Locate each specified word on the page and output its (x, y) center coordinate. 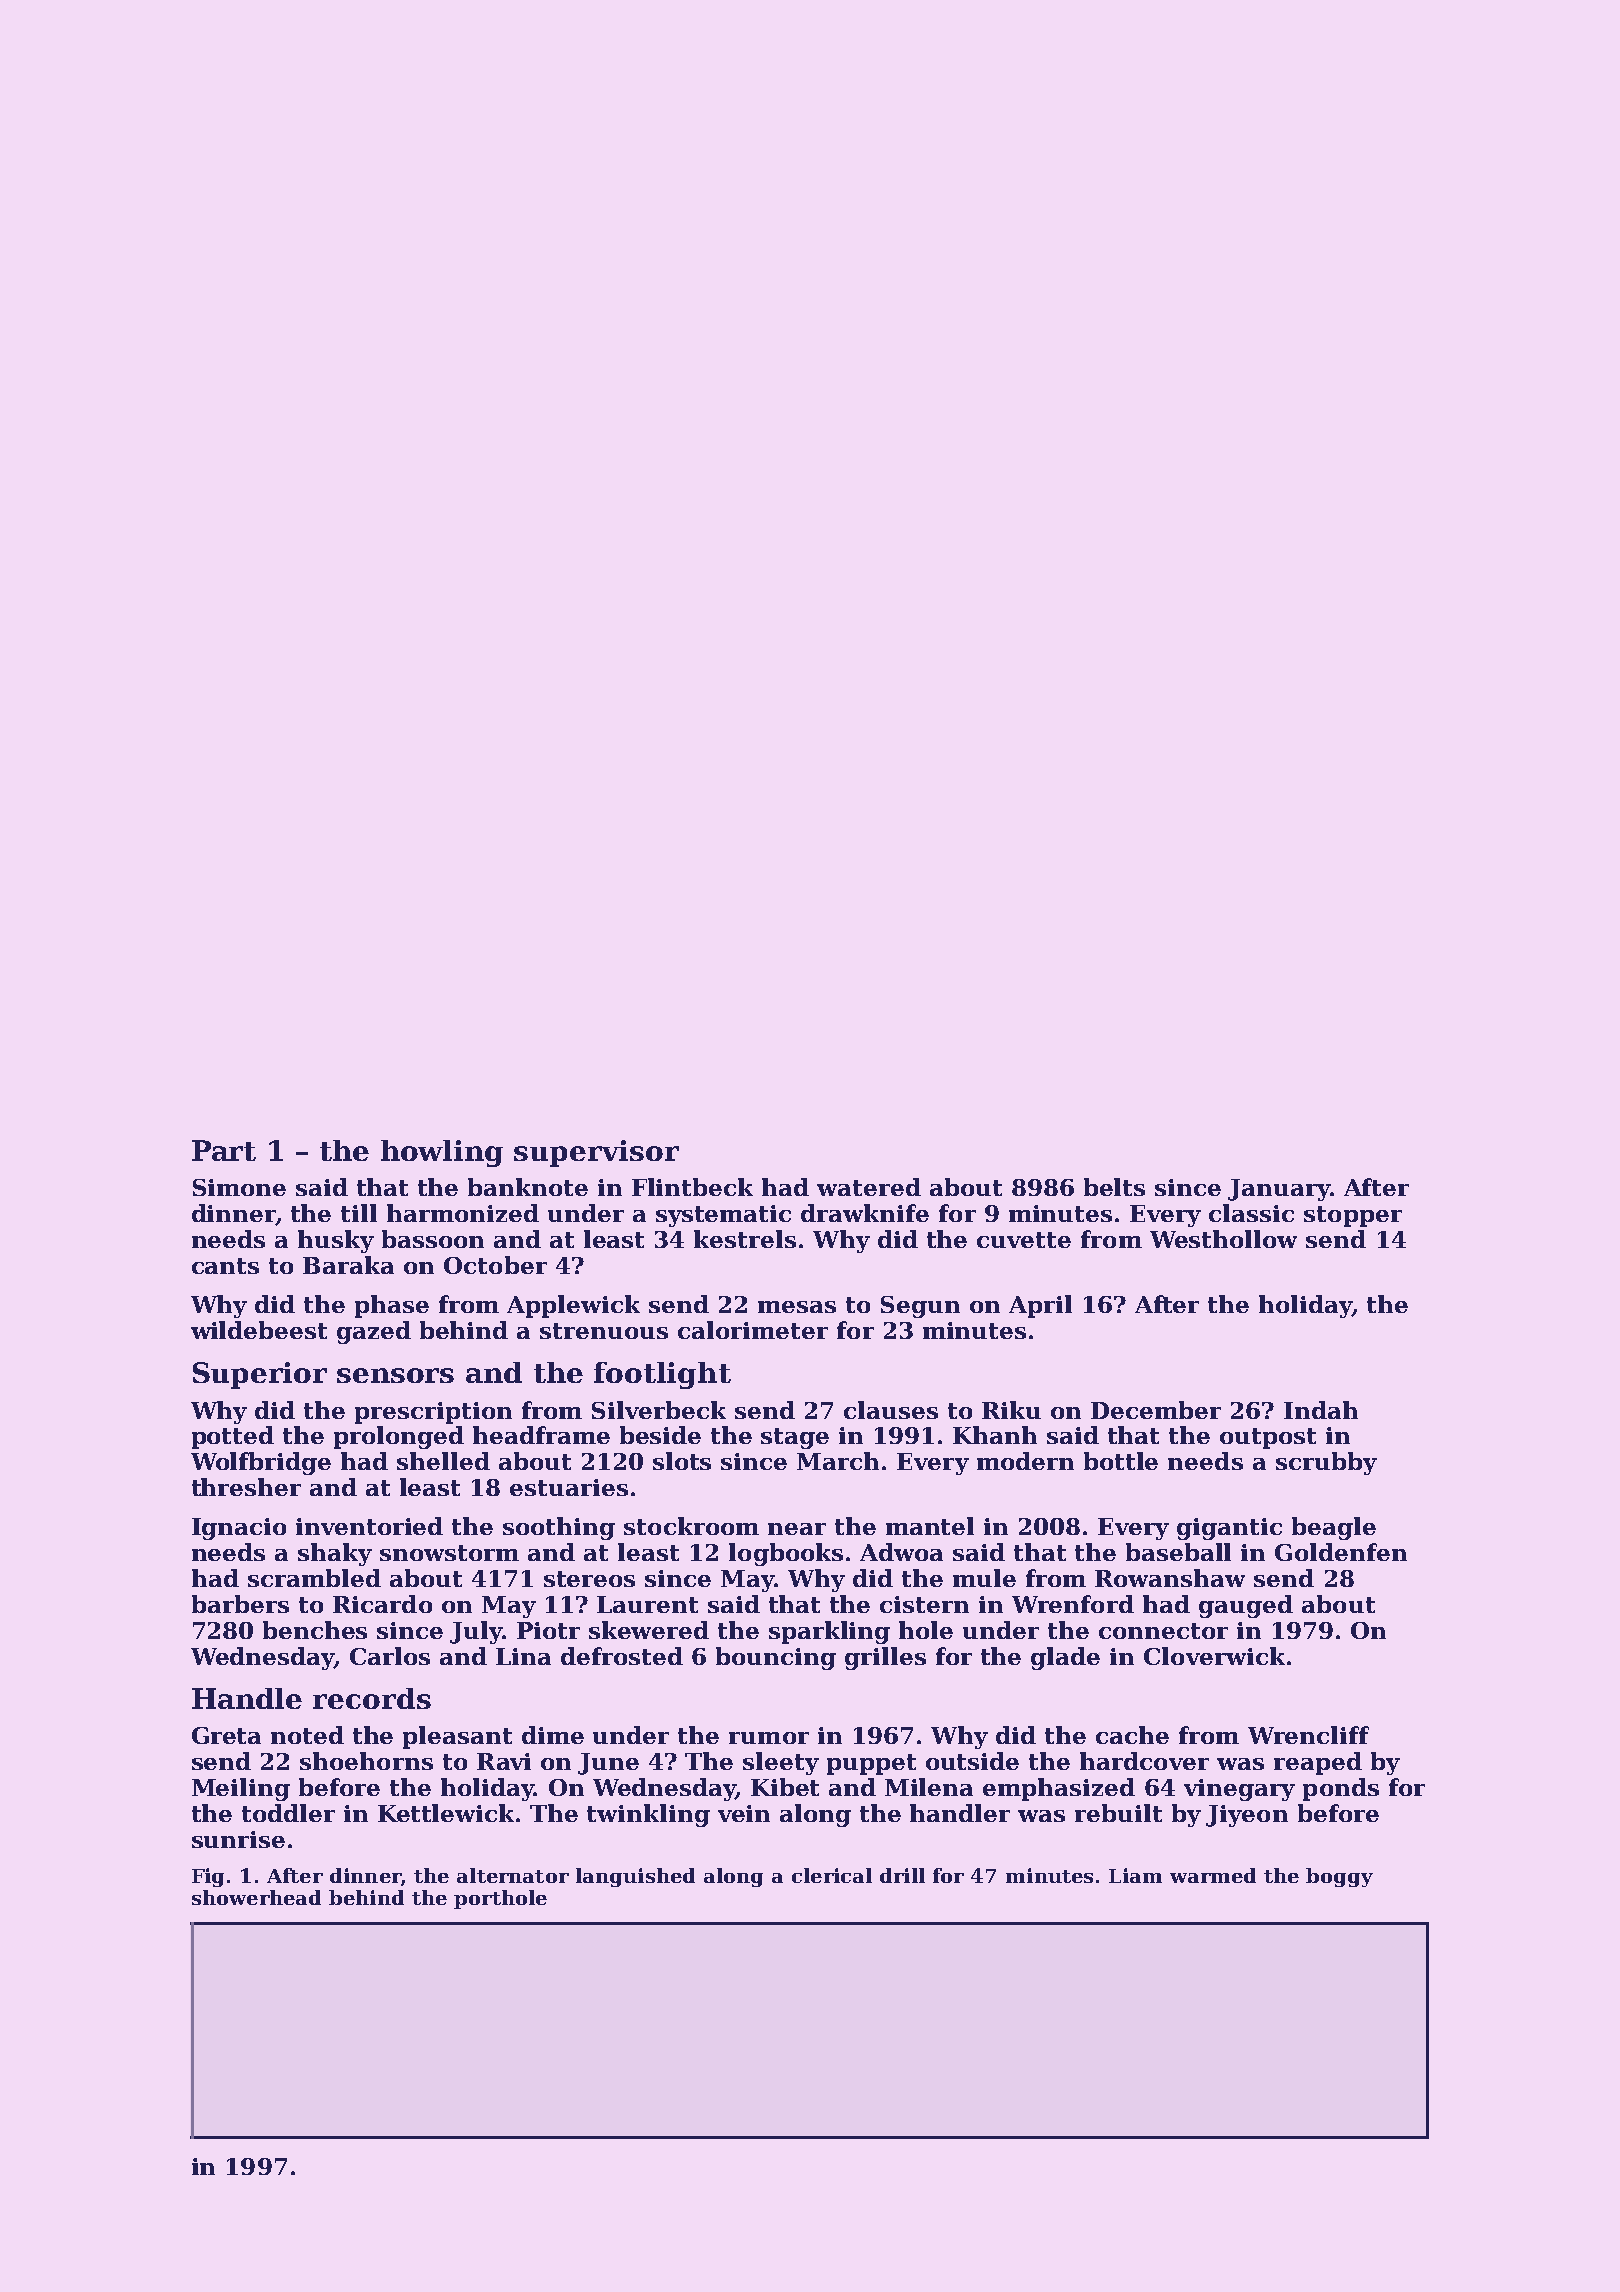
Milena (929, 1787)
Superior (260, 1375)
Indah (1321, 1410)
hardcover (1144, 1761)
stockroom (691, 1526)
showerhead (256, 1897)
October (495, 1265)
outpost (1268, 1438)
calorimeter (753, 1330)
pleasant (457, 1737)
